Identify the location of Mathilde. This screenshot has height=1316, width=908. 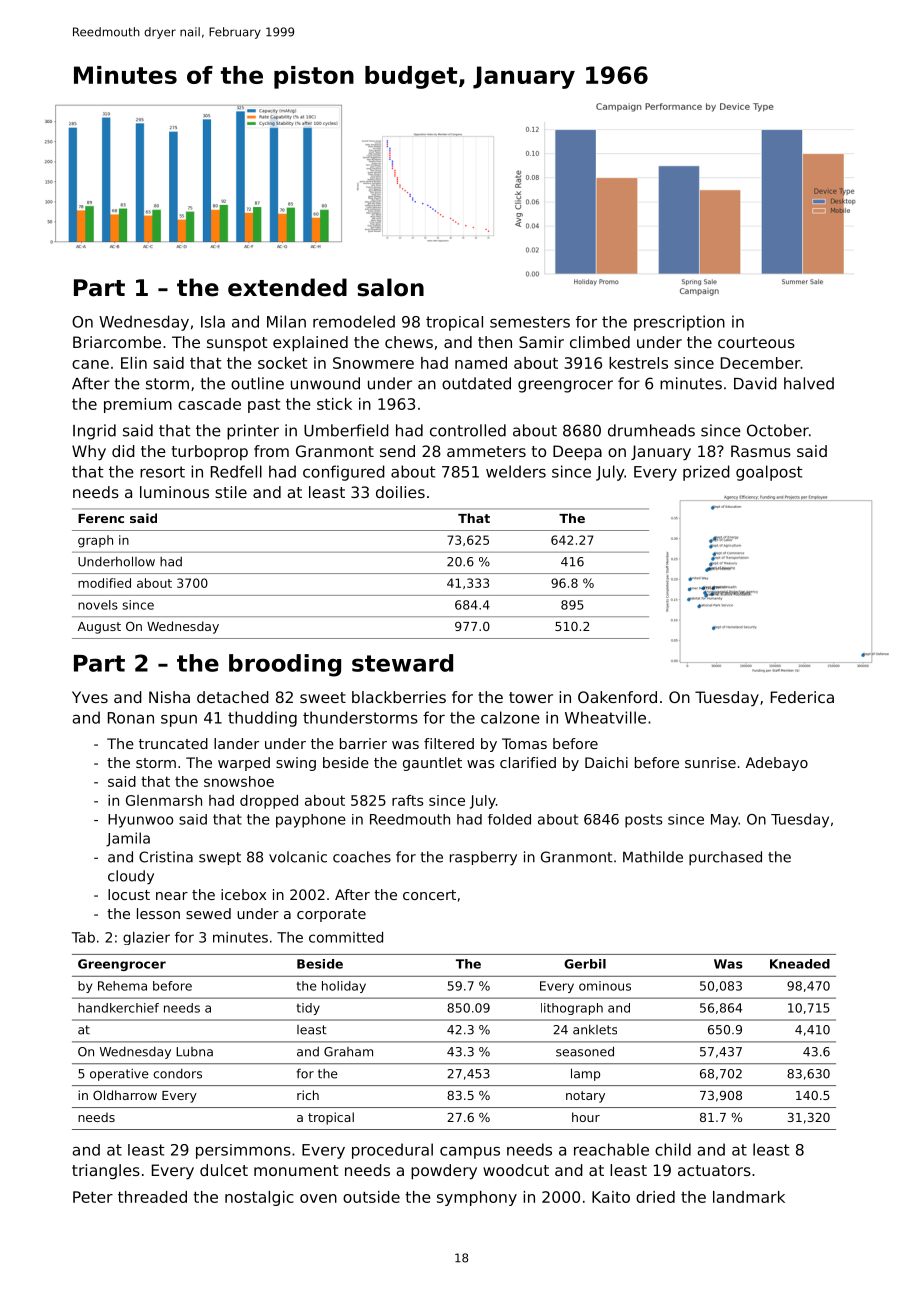
(653, 857).
